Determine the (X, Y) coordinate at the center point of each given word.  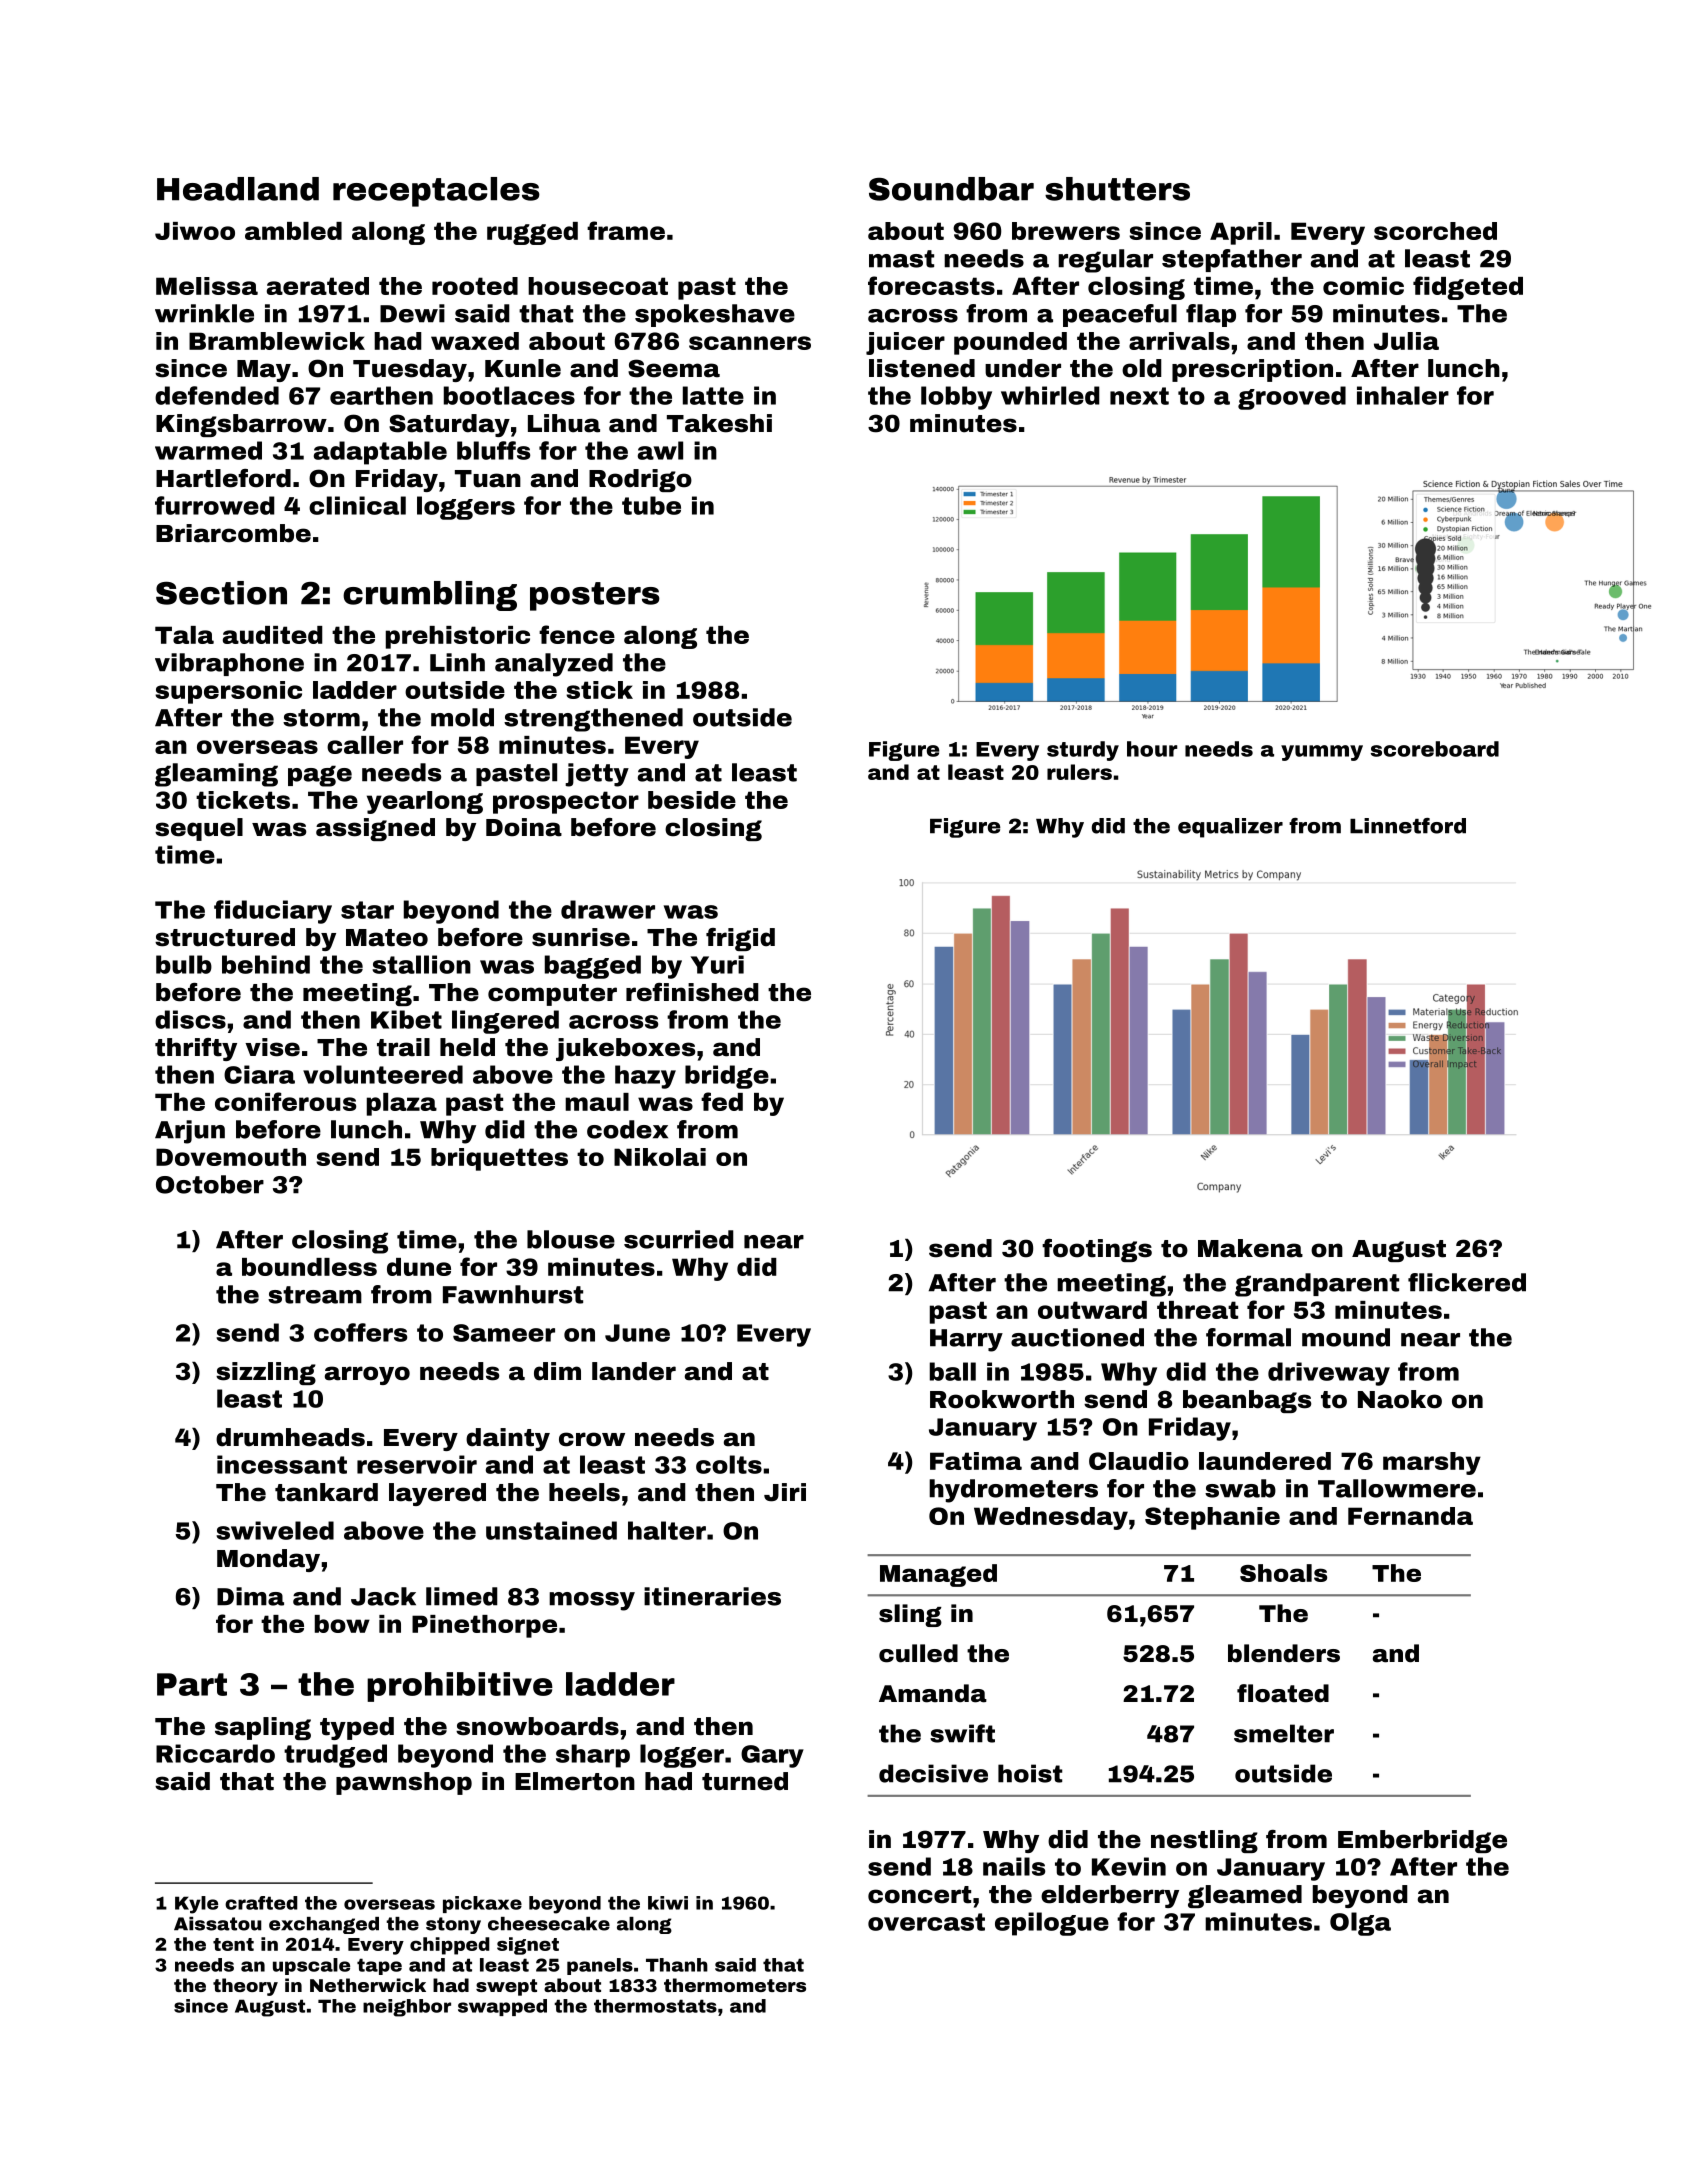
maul (597, 1102)
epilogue (1052, 1924)
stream (315, 1295)
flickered (1467, 1282)
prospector (566, 802)
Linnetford (1408, 826)
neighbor (407, 2008)
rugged (532, 233)
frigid (740, 939)
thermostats (655, 2006)
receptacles (436, 192)
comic (1363, 286)
